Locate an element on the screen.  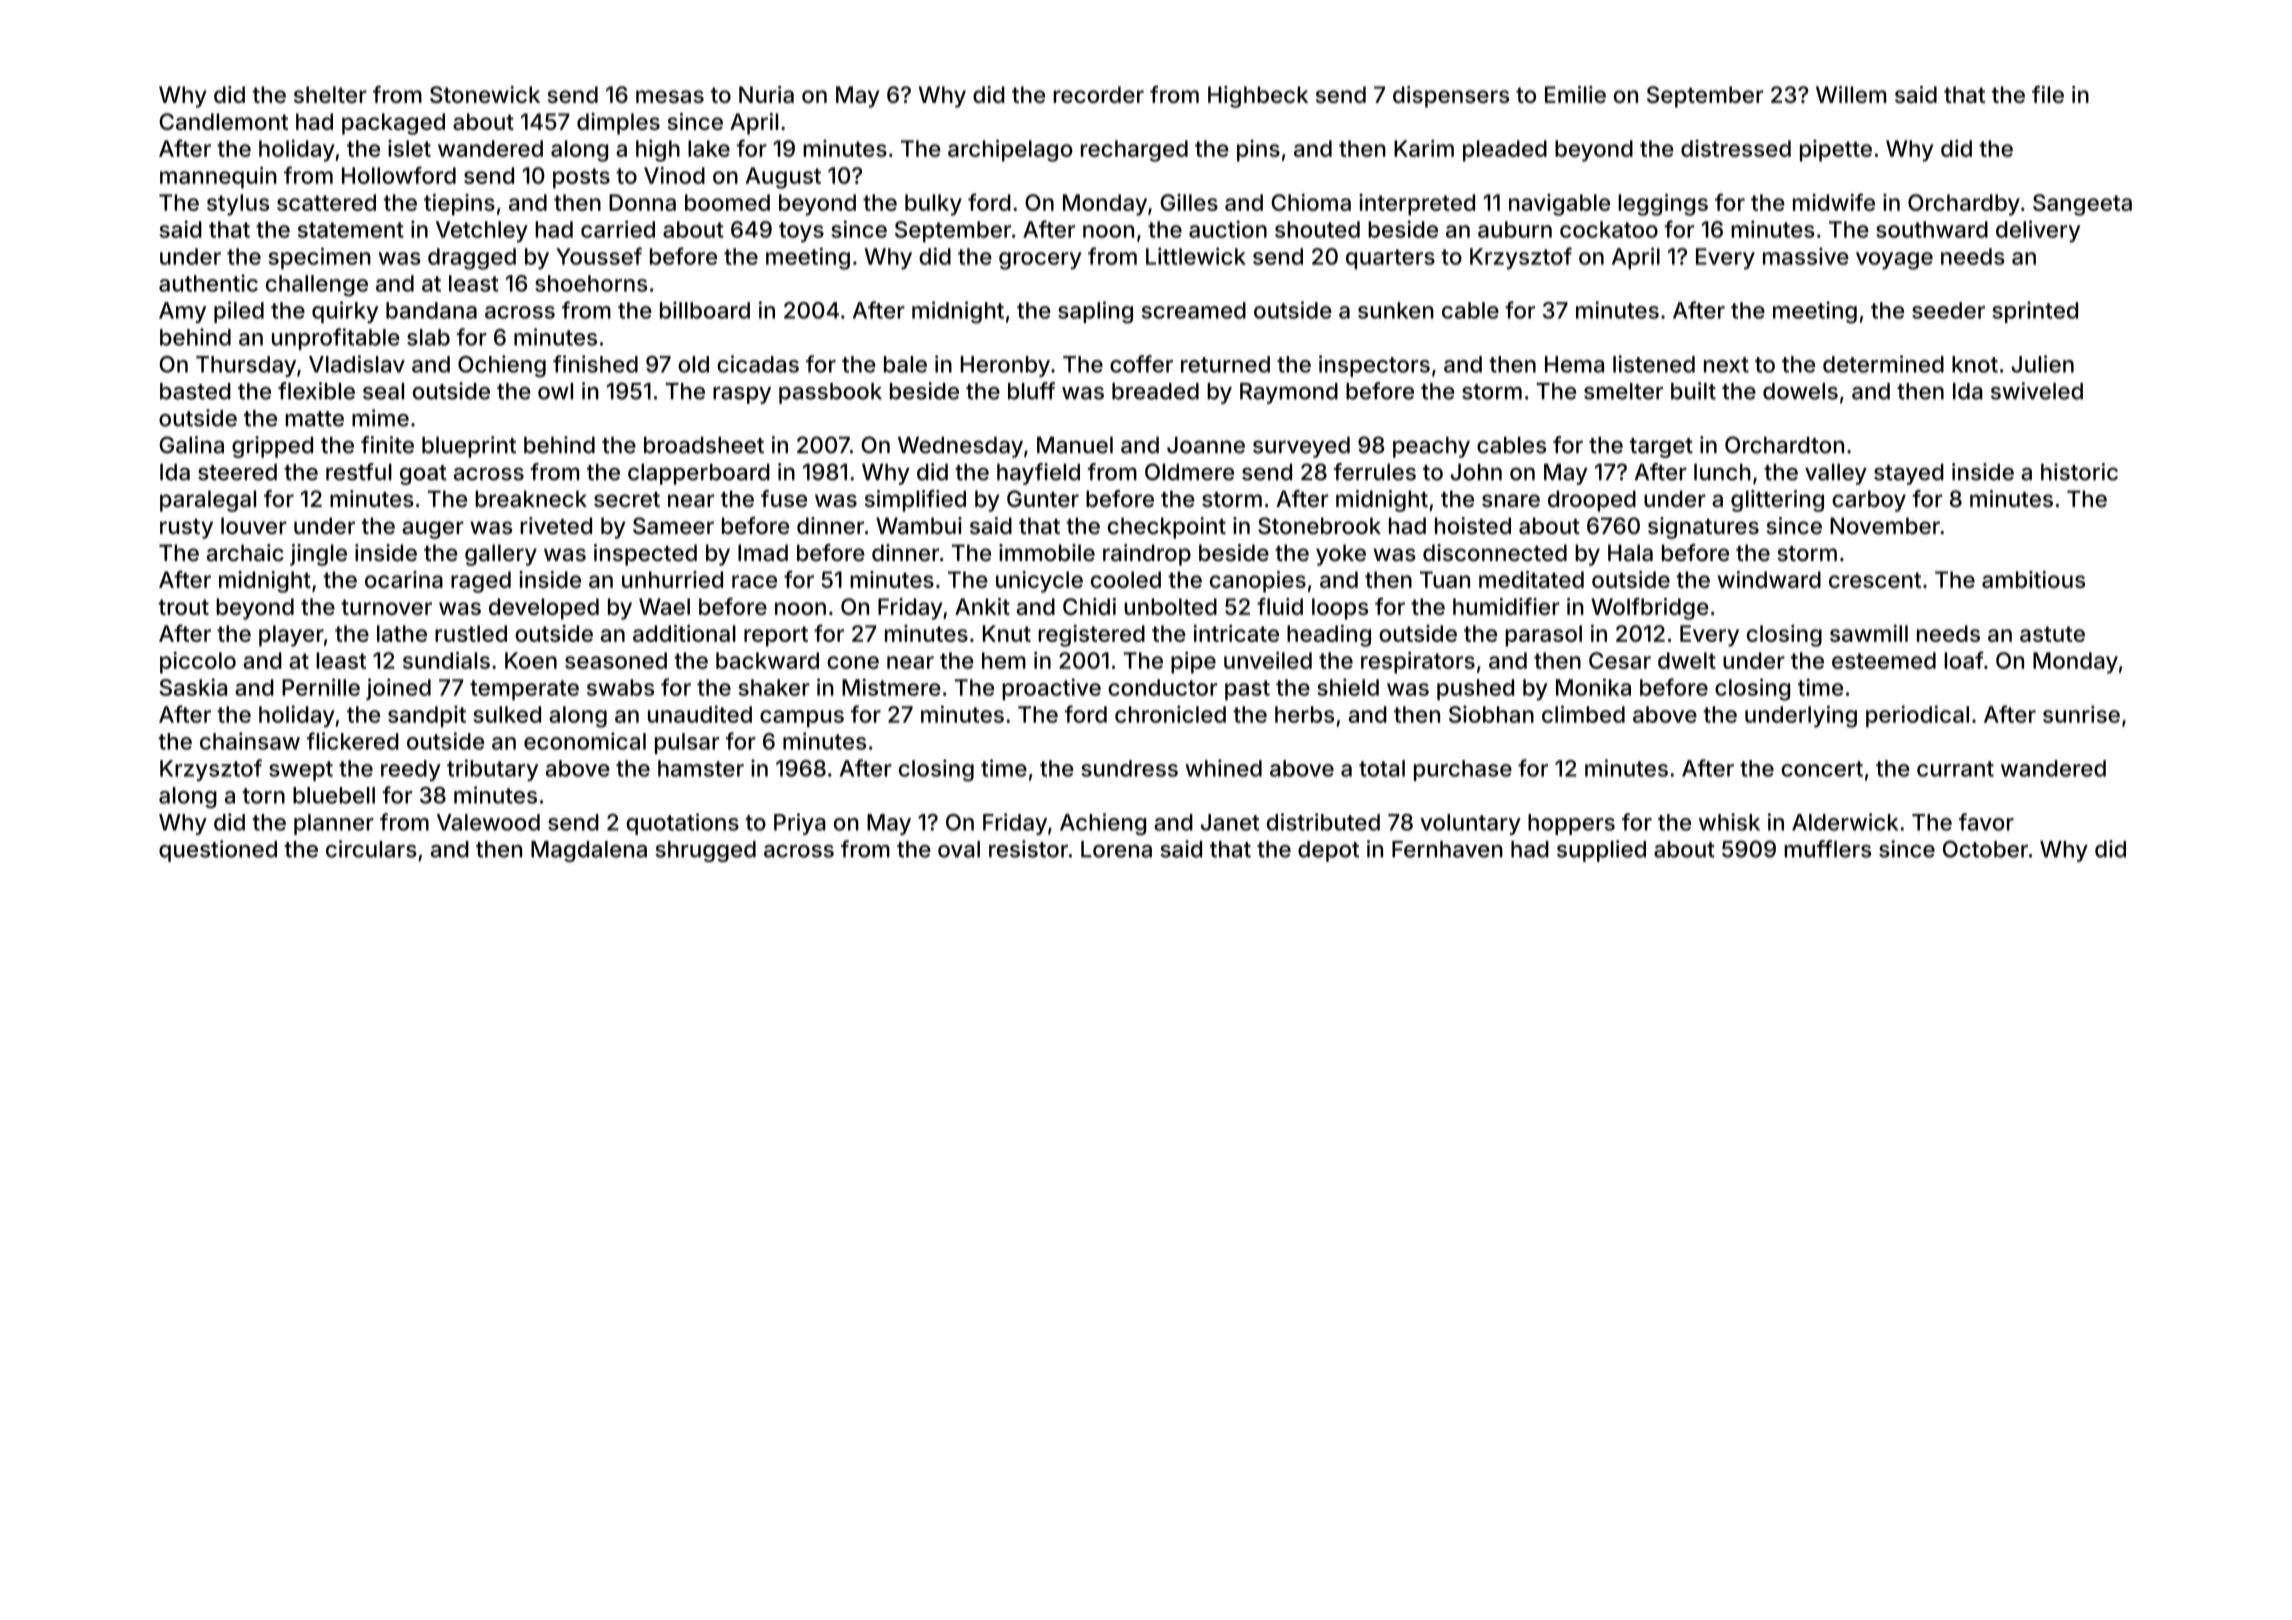
disconnected is located at coordinates (1495, 553).
